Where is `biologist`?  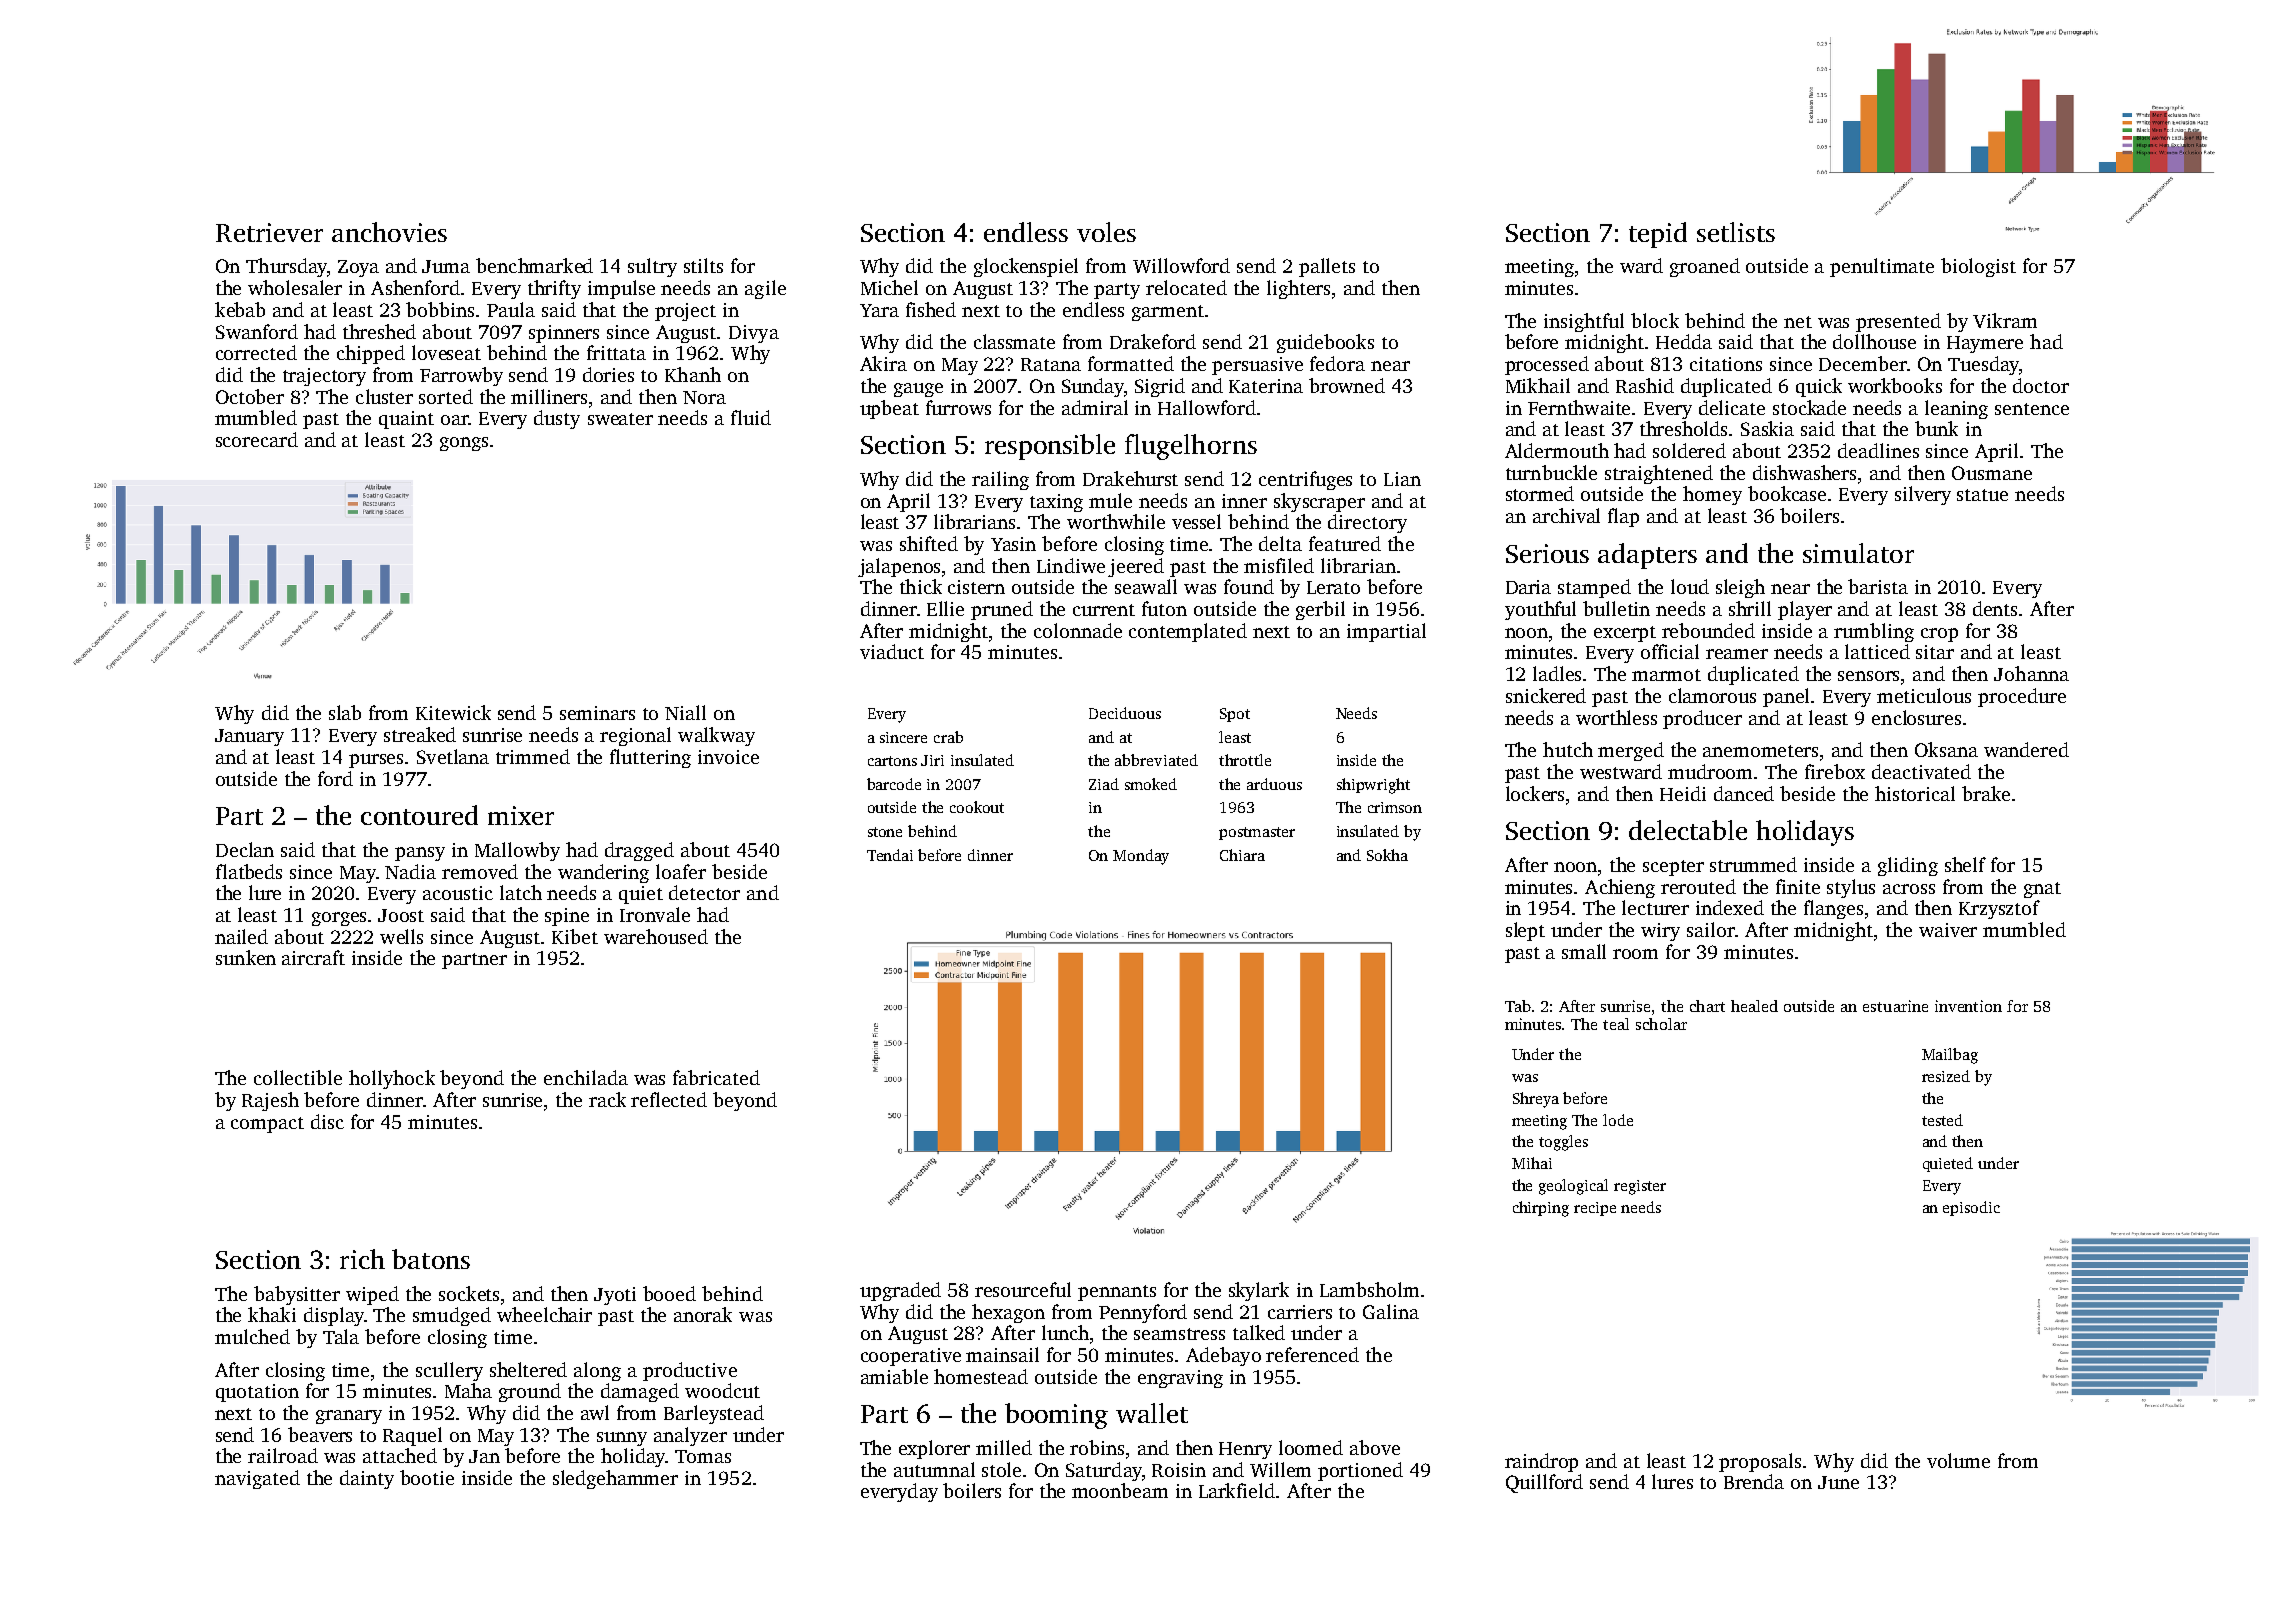 biologist is located at coordinates (1978, 267).
